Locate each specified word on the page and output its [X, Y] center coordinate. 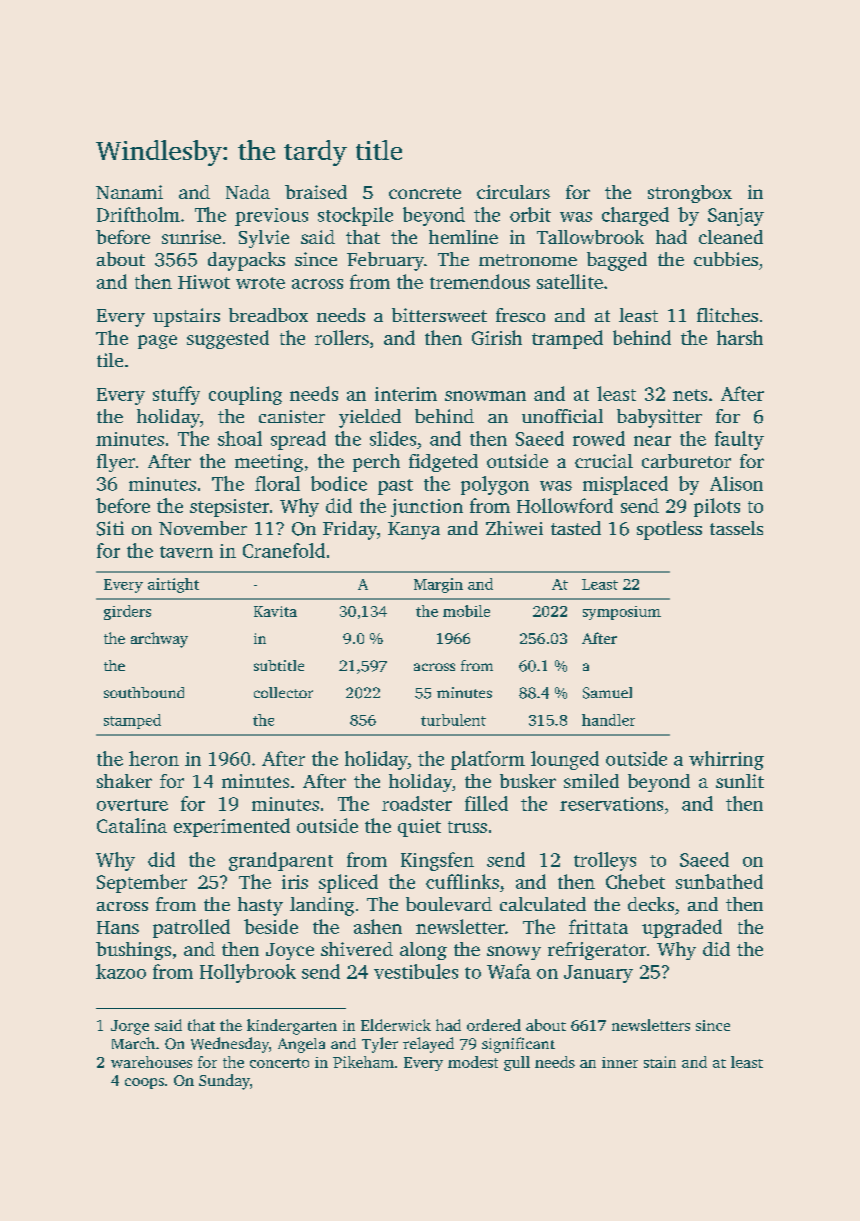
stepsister [229, 508]
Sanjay [736, 217]
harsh [740, 337]
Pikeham [363, 1062]
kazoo [121, 971]
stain [660, 1062]
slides [393, 438]
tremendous [480, 281]
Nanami [129, 192]
